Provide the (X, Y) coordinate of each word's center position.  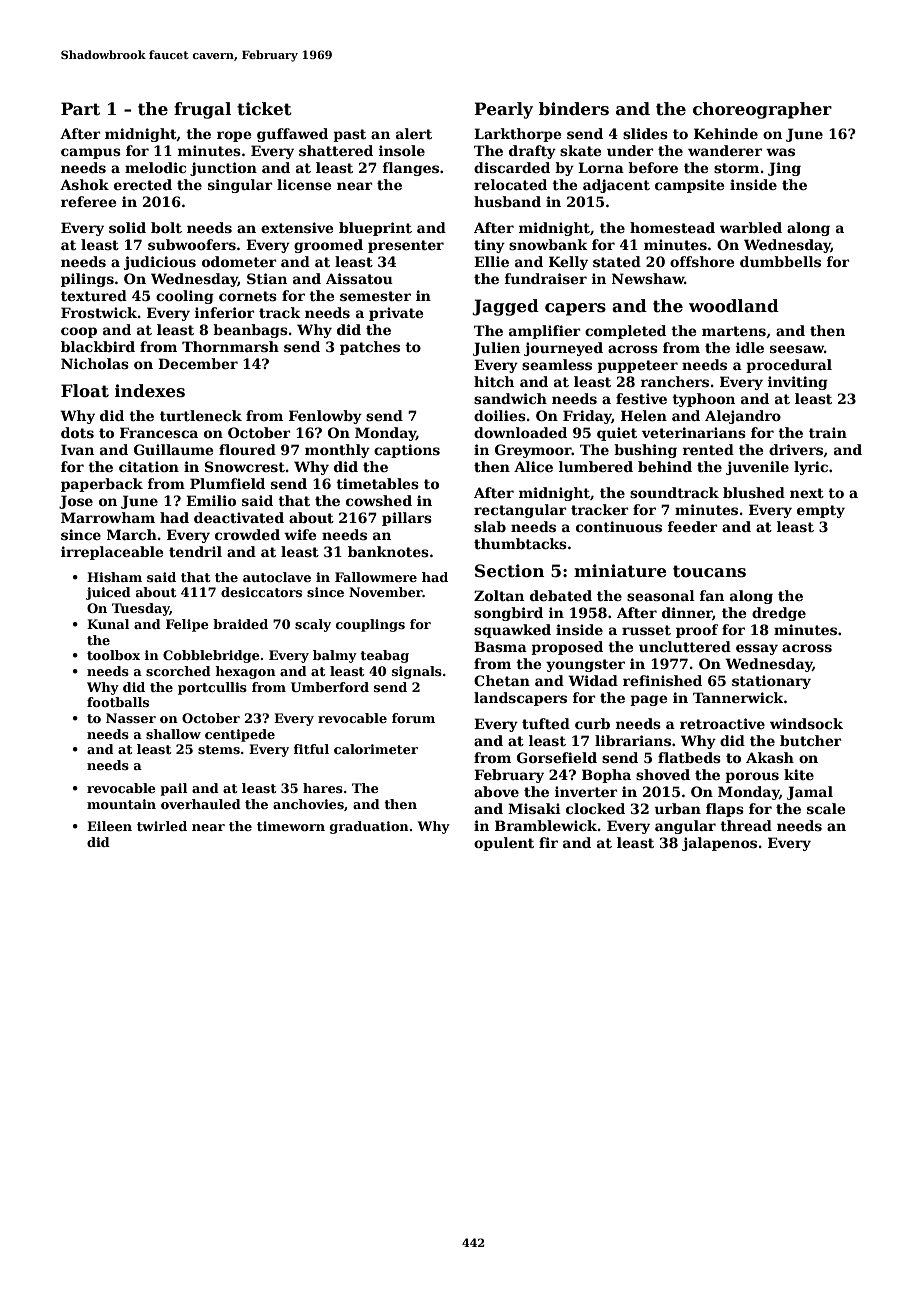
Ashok (84, 184)
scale (826, 808)
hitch (494, 381)
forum (413, 718)
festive (641, 398)
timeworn (291, 826)
